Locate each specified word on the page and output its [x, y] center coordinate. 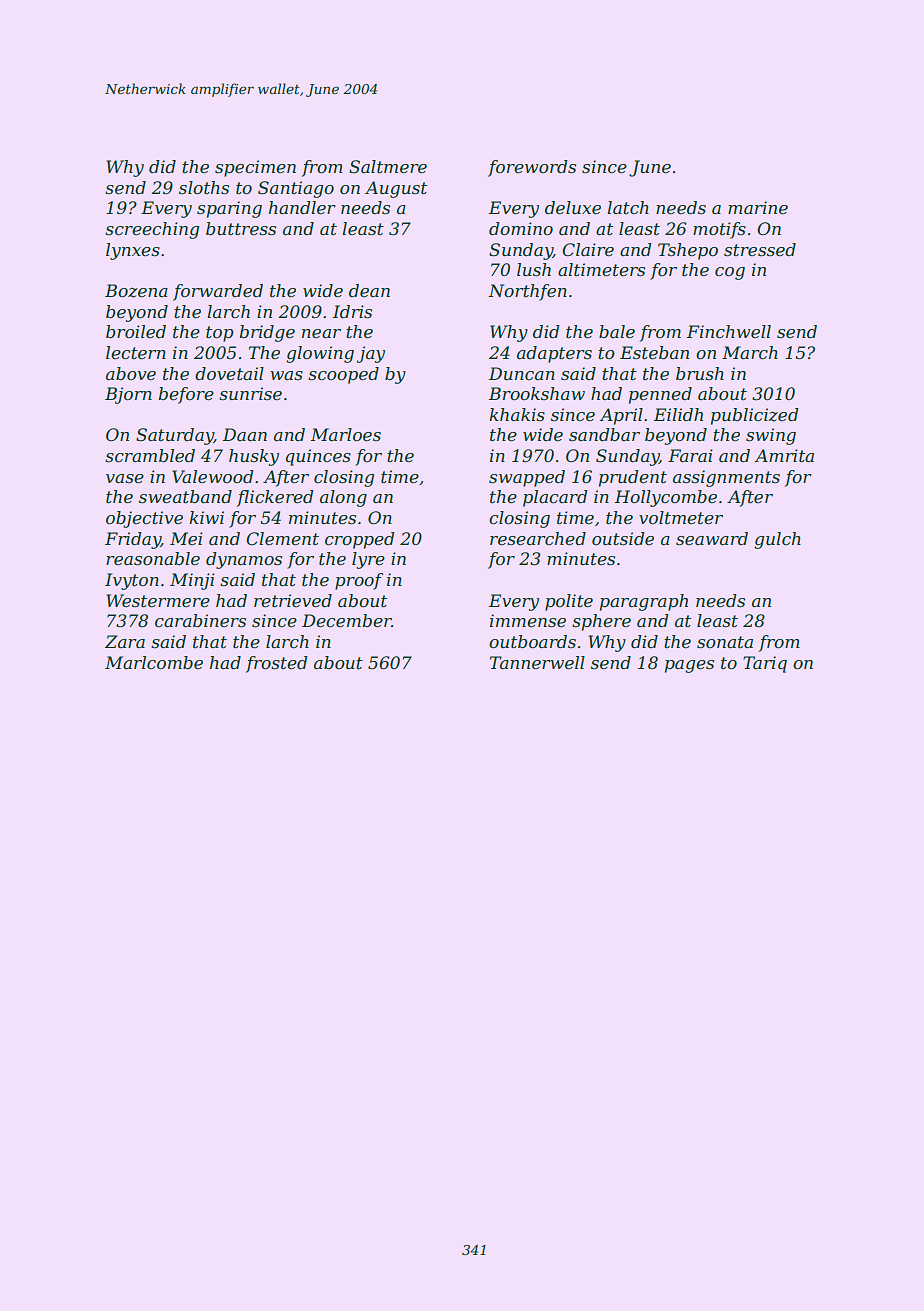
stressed [760, 249]
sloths [204, 187]
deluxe [573, 207]
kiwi [206, 517]
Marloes [346, 434]
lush [534, 269]
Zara [125, 641]
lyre [368, 560]
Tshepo [688, 251]
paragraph [644, 602]
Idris [352, 311]
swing [771, 436]
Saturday [175, 436]
